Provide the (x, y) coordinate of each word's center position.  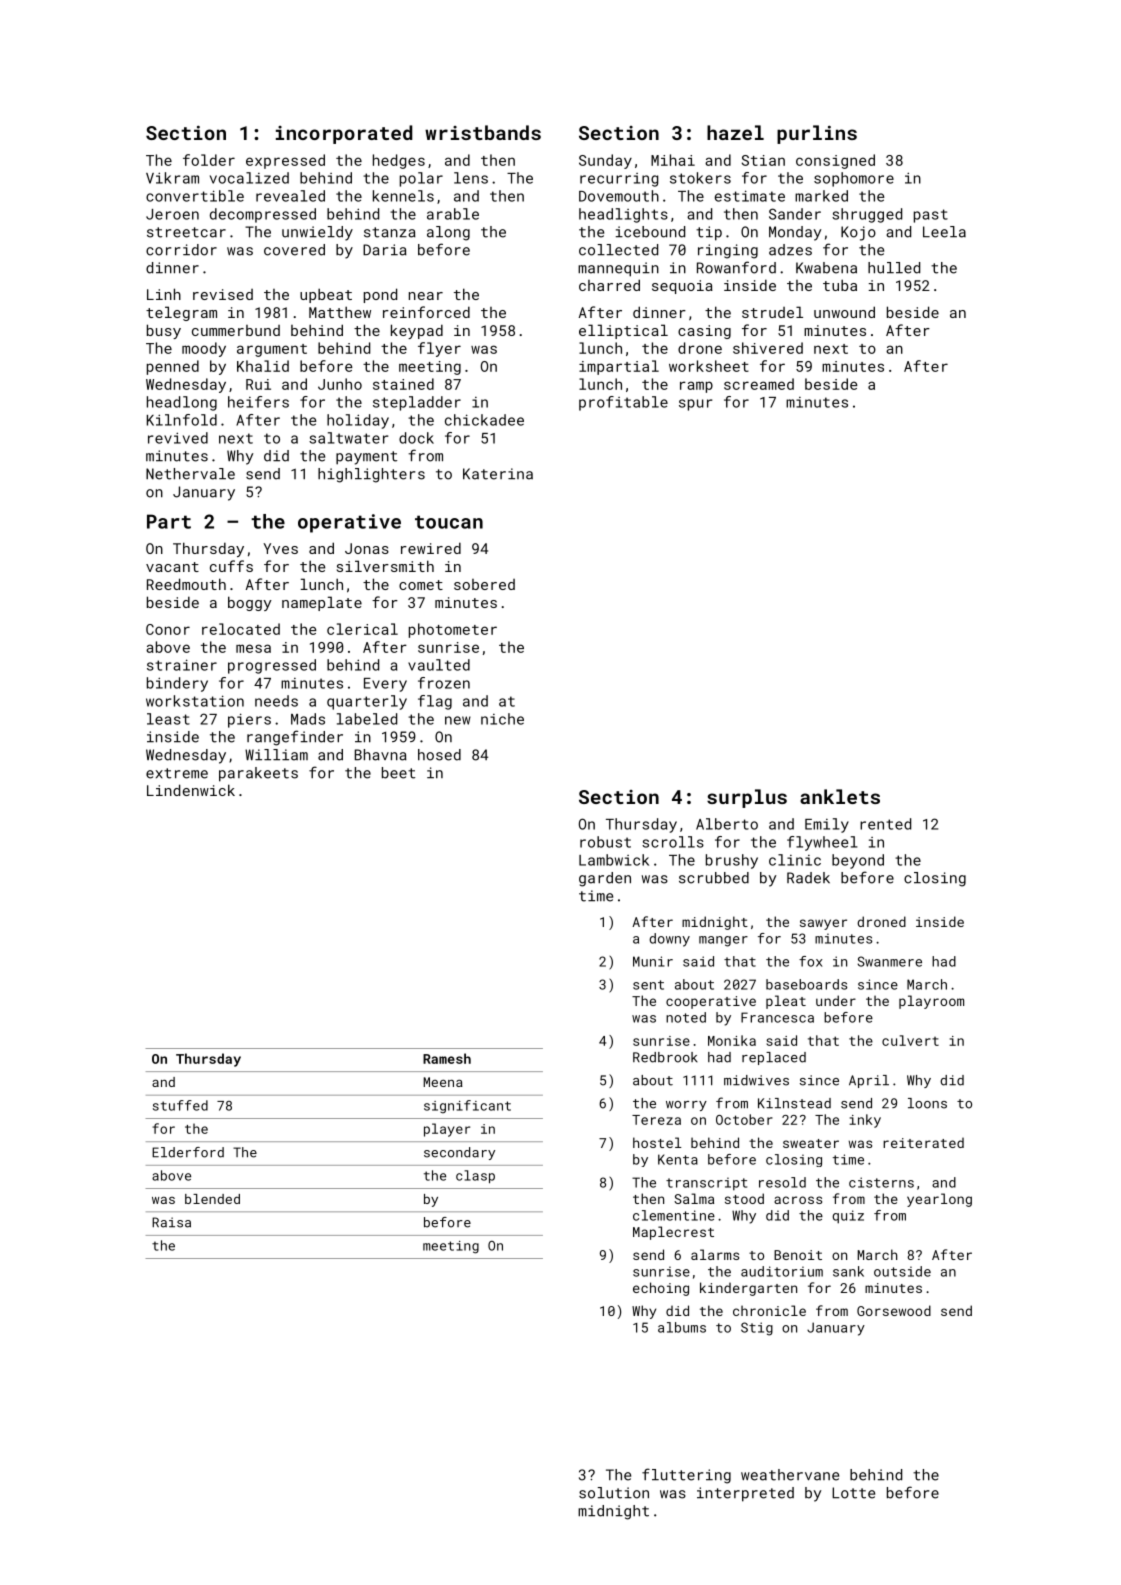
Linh (164, 294)
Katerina (498, 474)
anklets (840, 796)
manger (723, 941)
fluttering (686, 1476)
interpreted (745, 1494)
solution (614, 1493)
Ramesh (447, 1058)
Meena (443, 1082)
